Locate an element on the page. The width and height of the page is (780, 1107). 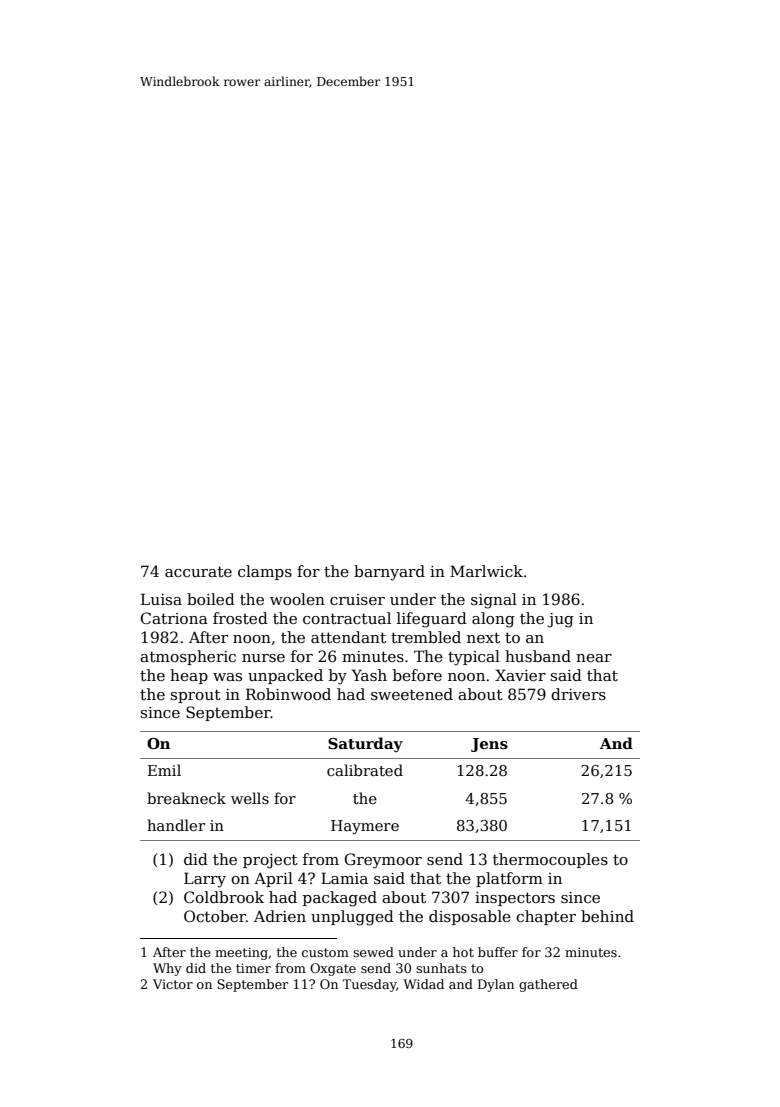
drivers is located at coordinates (578, 694).
